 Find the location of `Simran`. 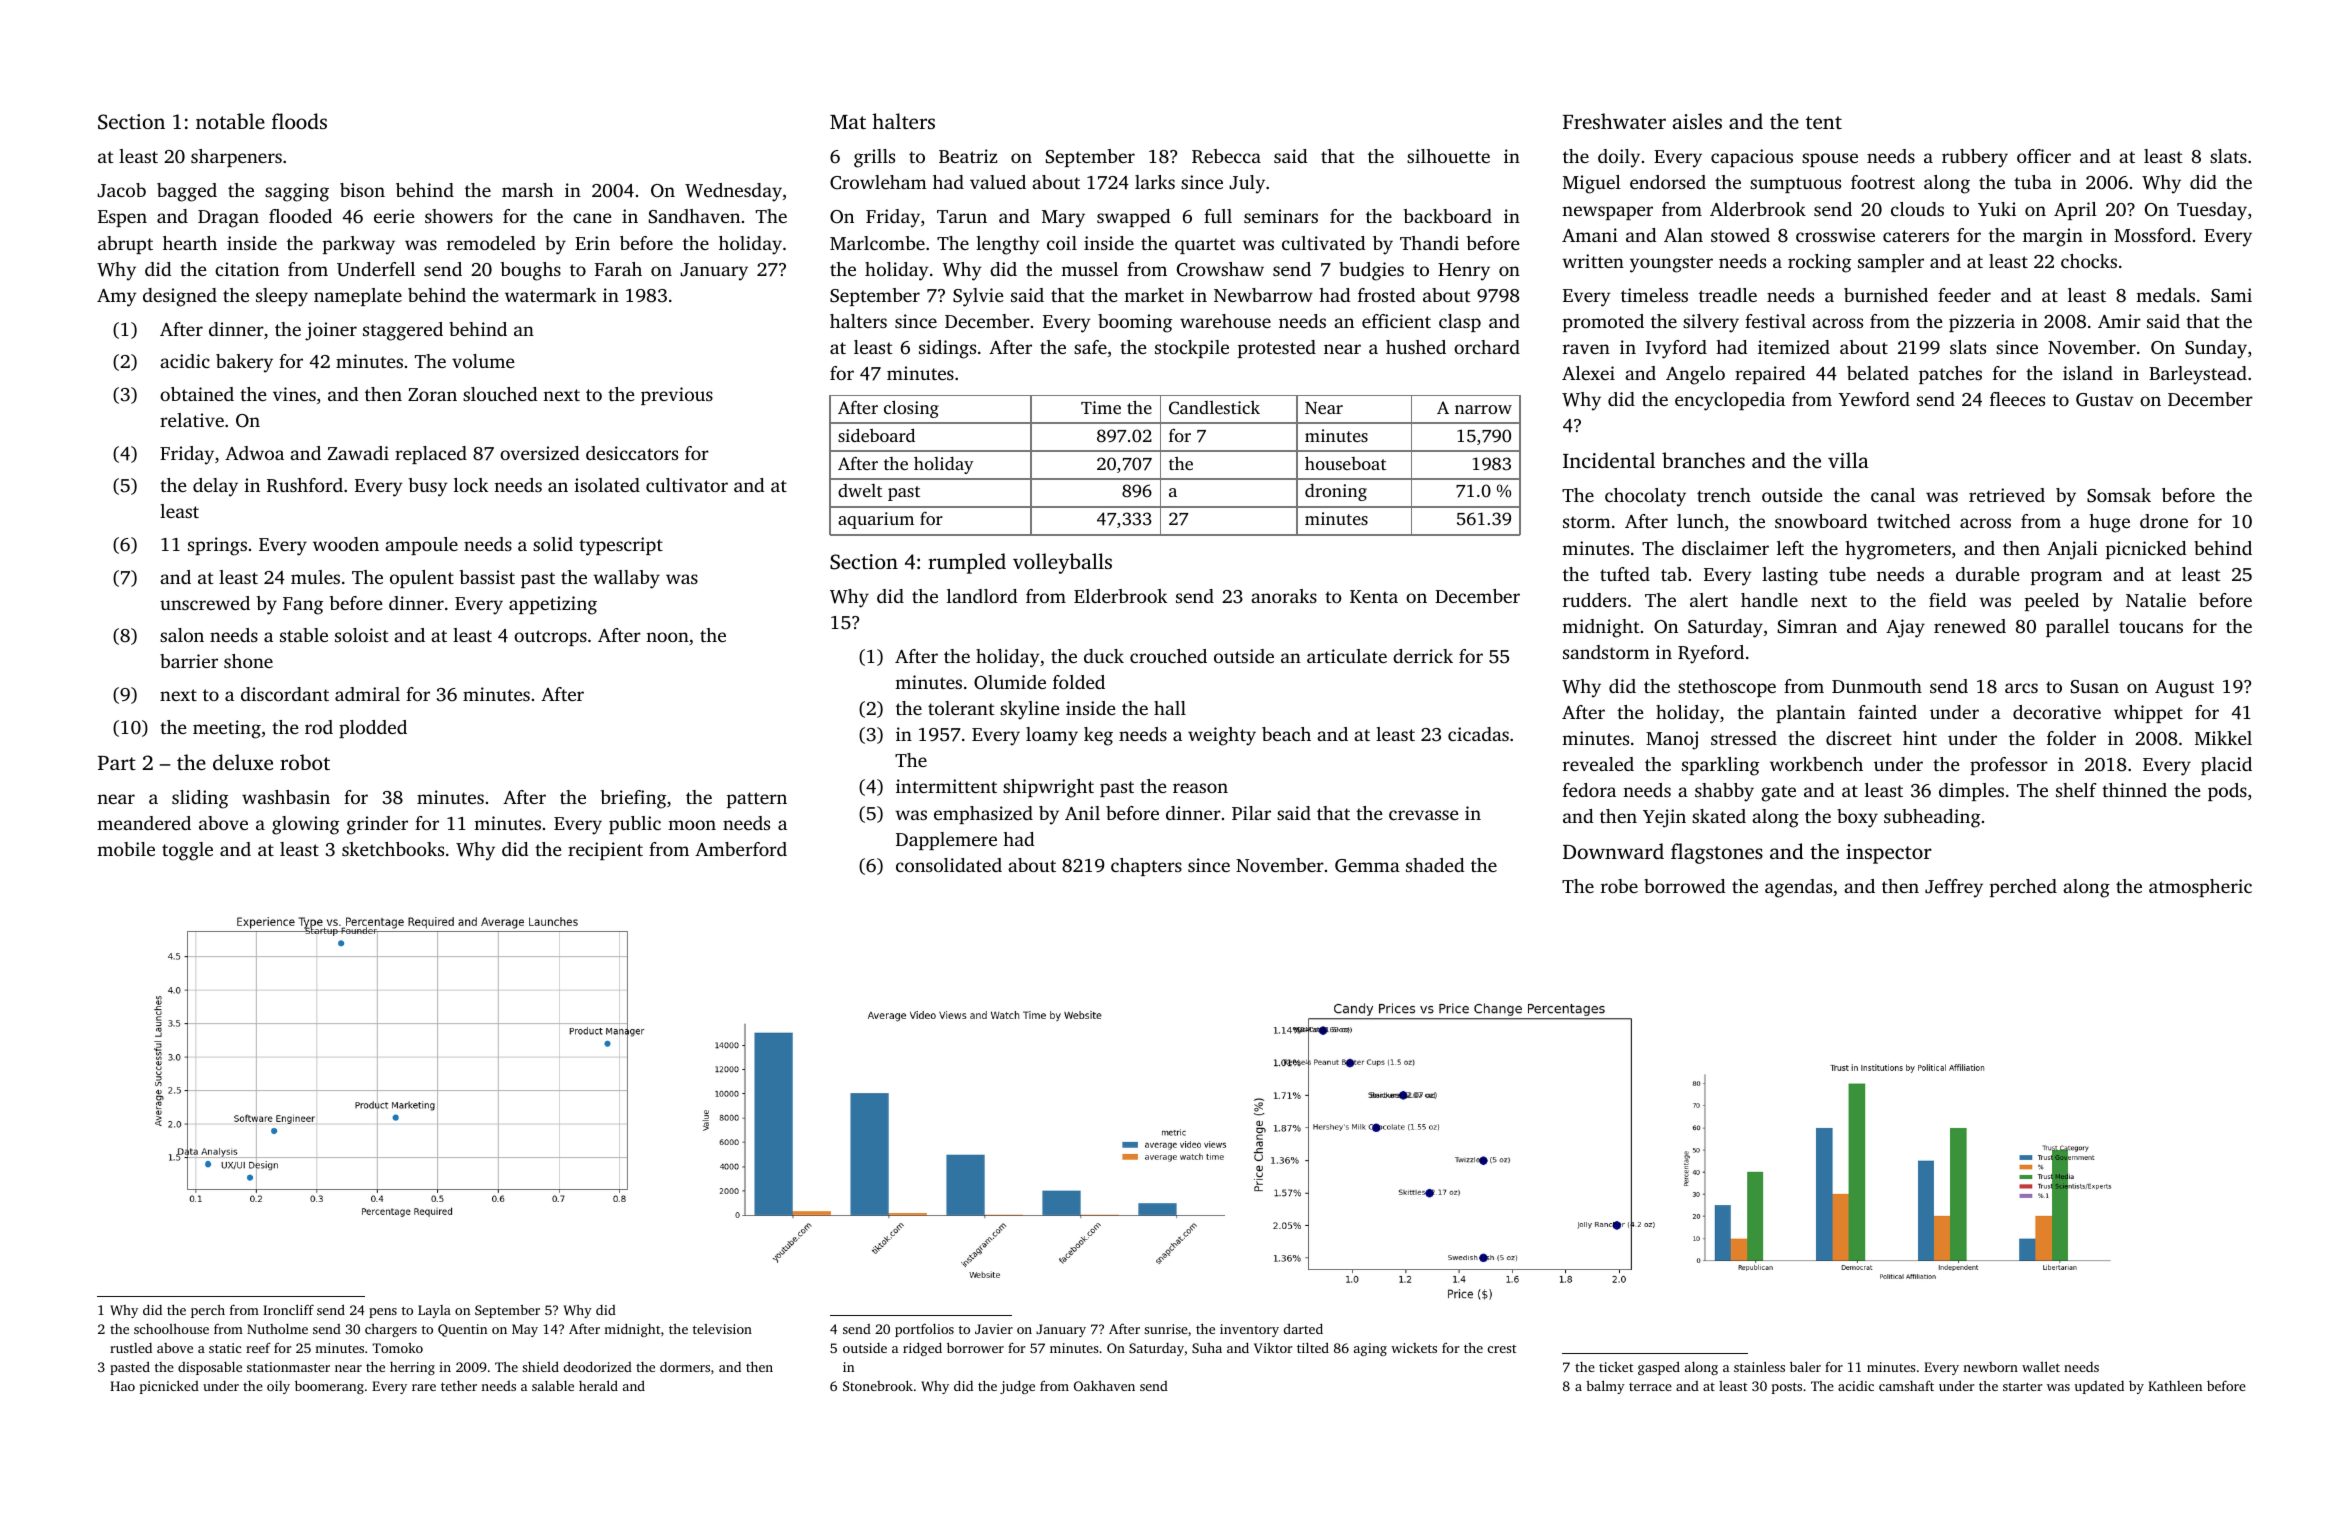

Simran is located at coordinates (1807, 626).
